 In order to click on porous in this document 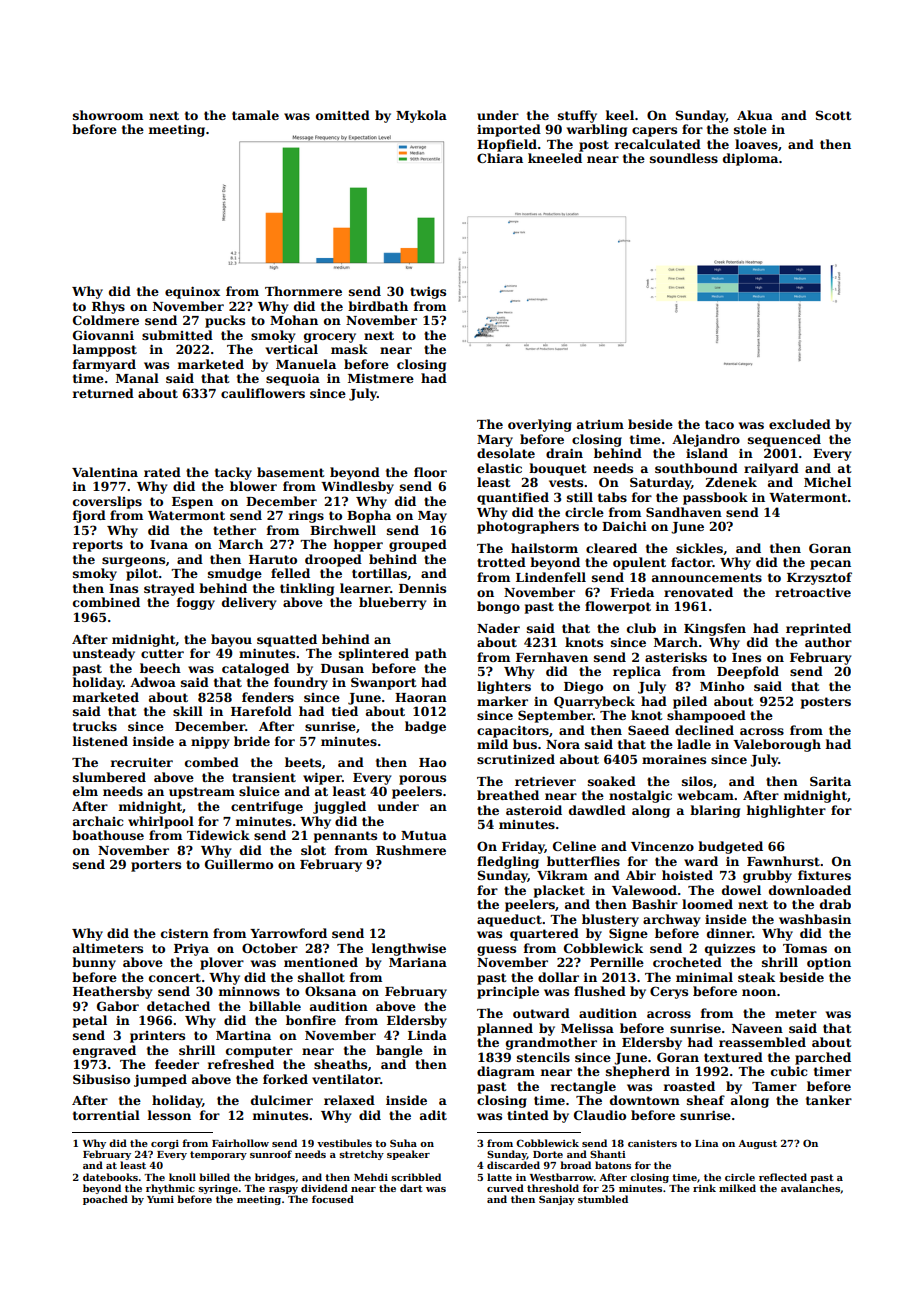, I will do `click(422, 780)`.
